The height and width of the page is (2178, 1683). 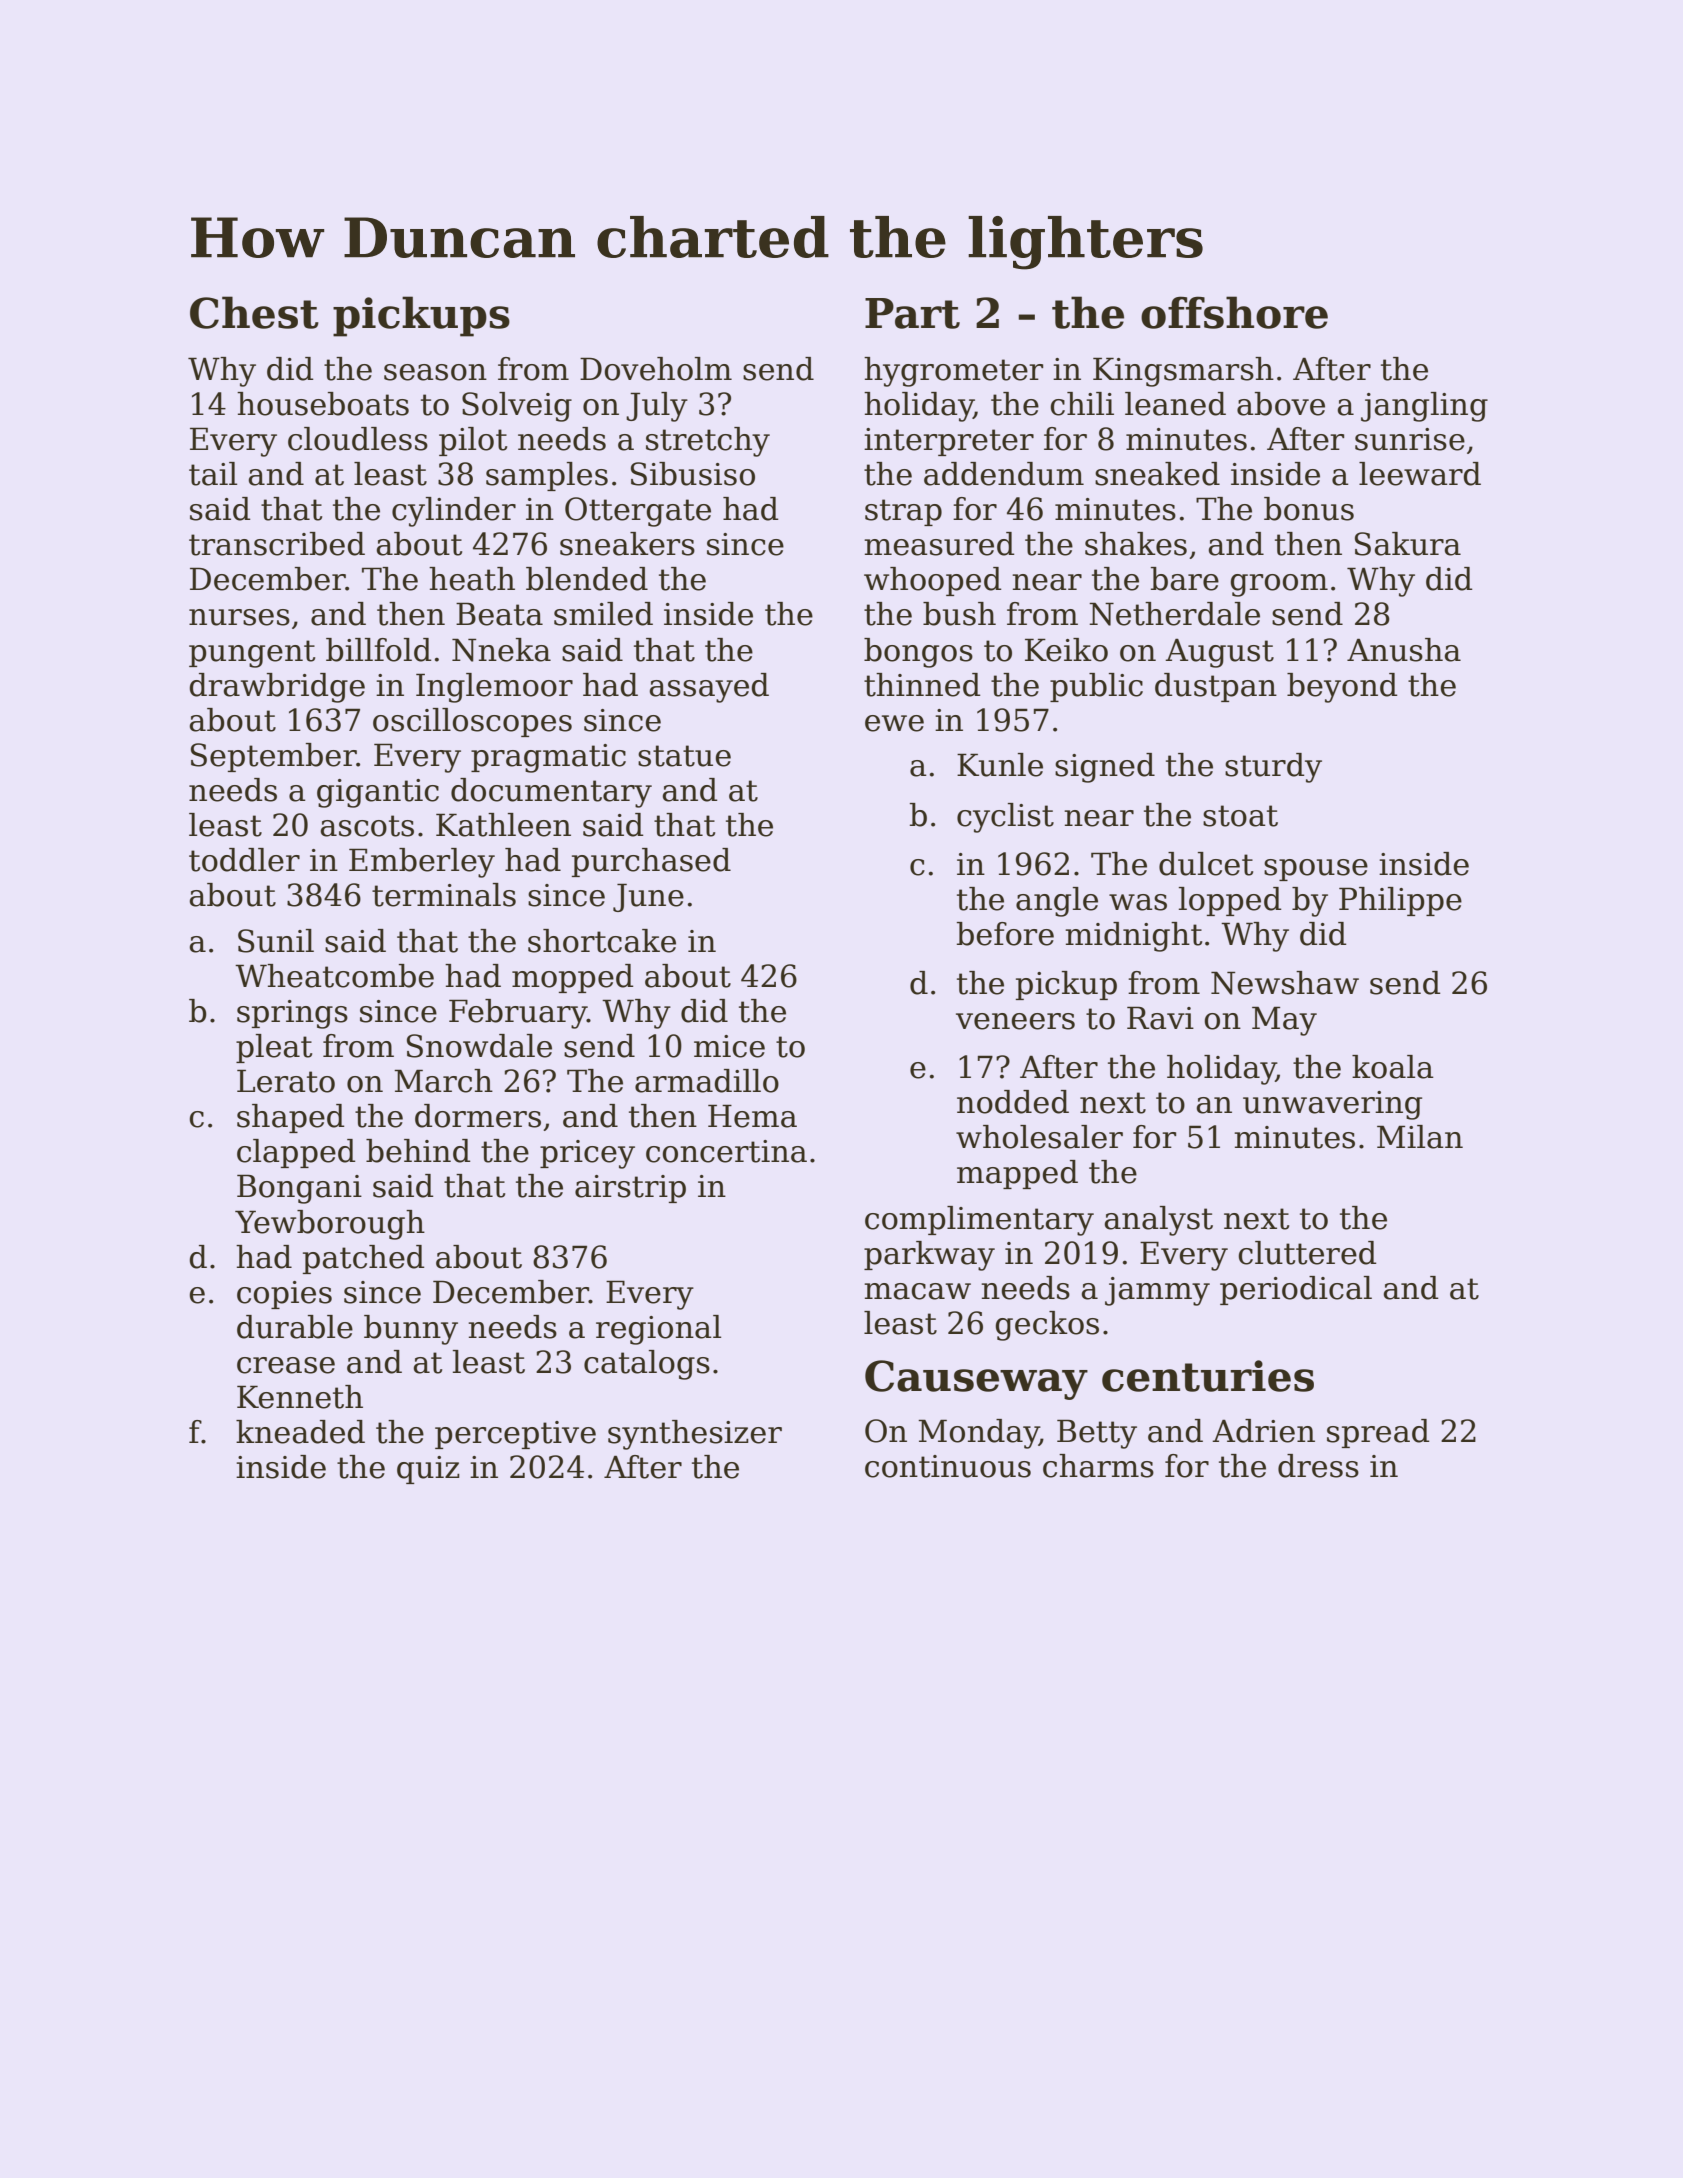 What do you see at coordinates (651, 862) in the page?
I see `purchased` at bounding box center [651, 862].
